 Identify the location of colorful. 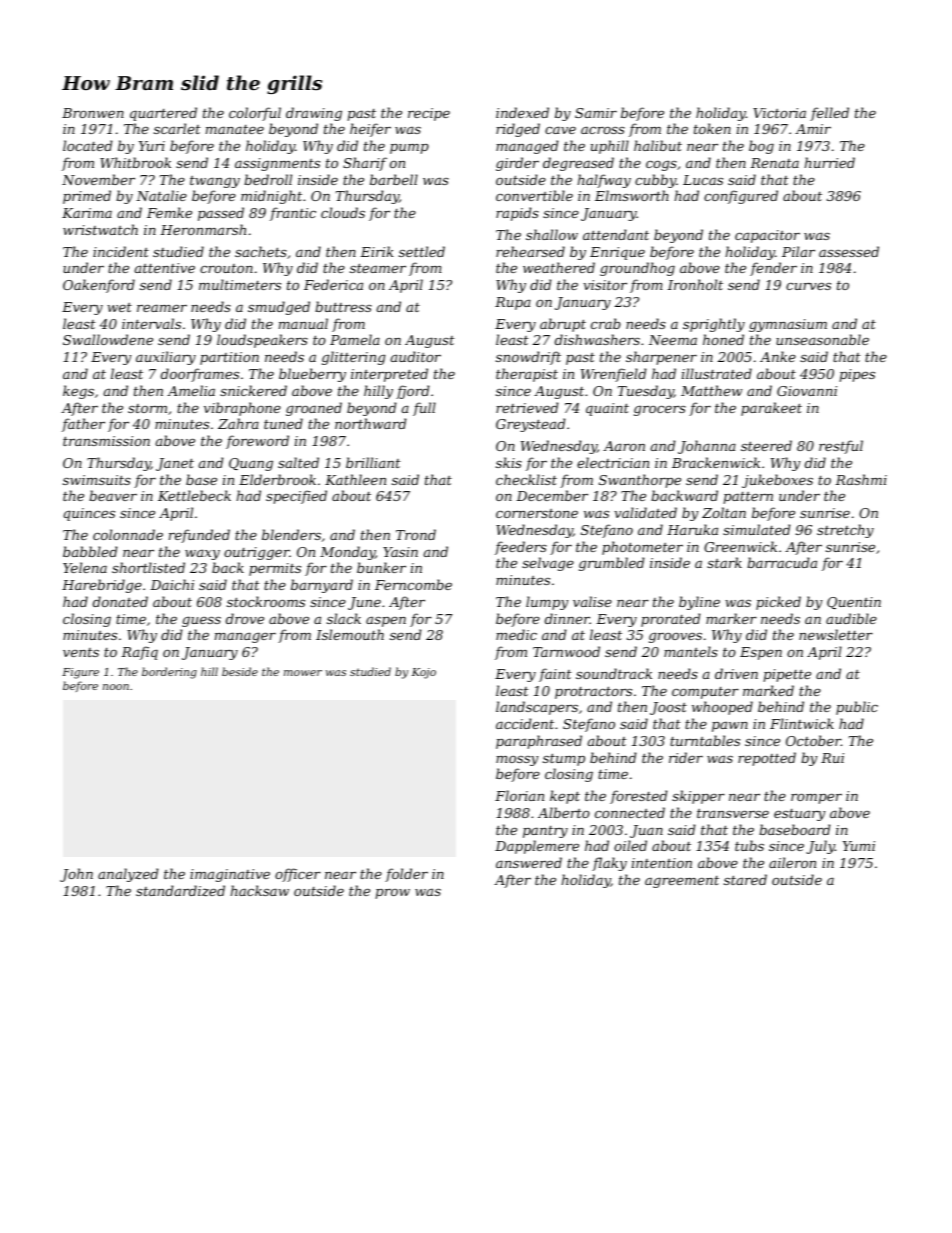
(255, 114).
